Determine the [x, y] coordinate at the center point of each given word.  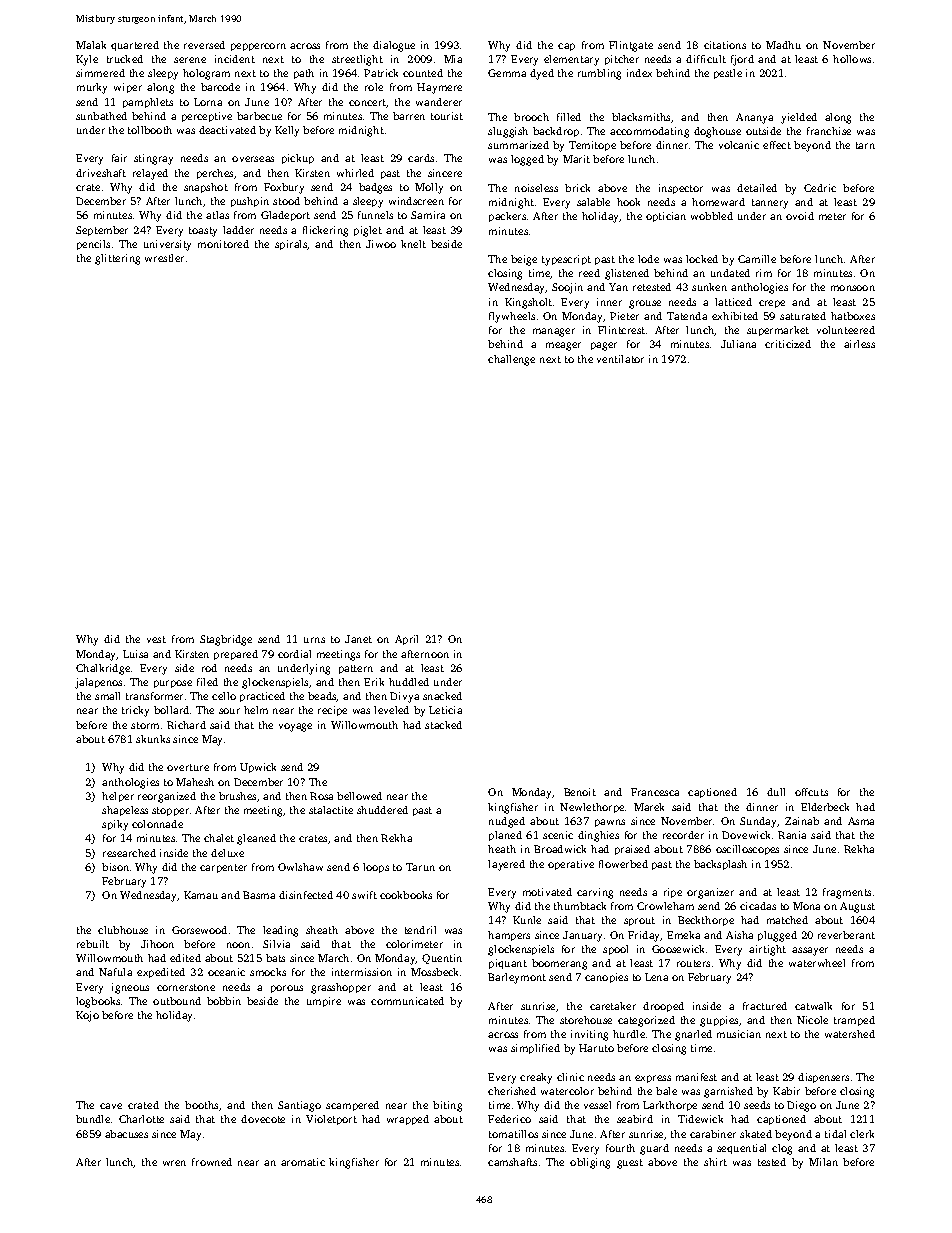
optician [666, 217]
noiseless [536, 188]
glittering [117, 259]
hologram [206, 74]
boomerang [559, 964]
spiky [115, 825]
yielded [799, 118]
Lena [656, 977]
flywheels [512, 317]
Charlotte [141, 1119]
